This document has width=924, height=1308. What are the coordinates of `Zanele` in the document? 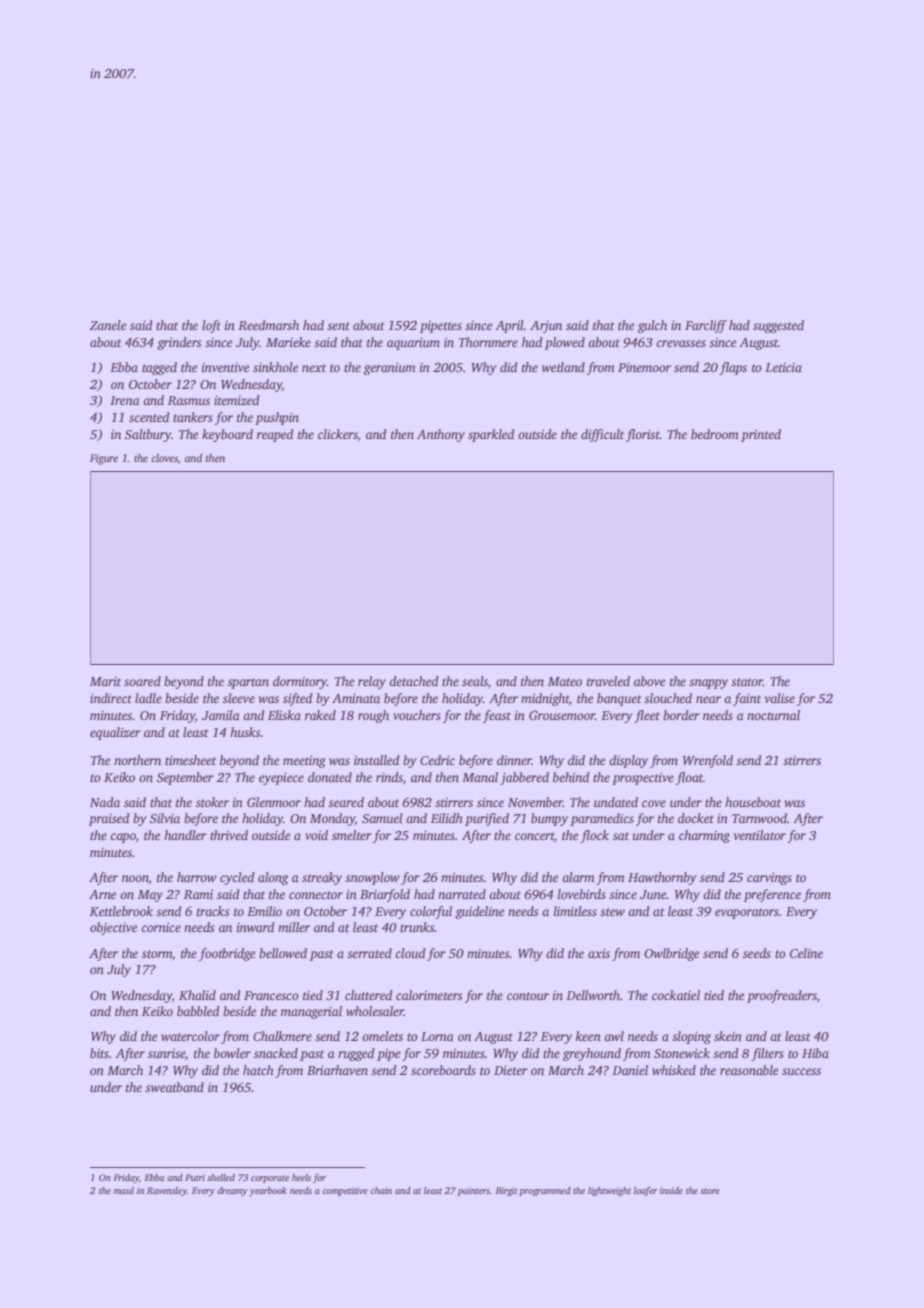 It's located at (108, 325).
